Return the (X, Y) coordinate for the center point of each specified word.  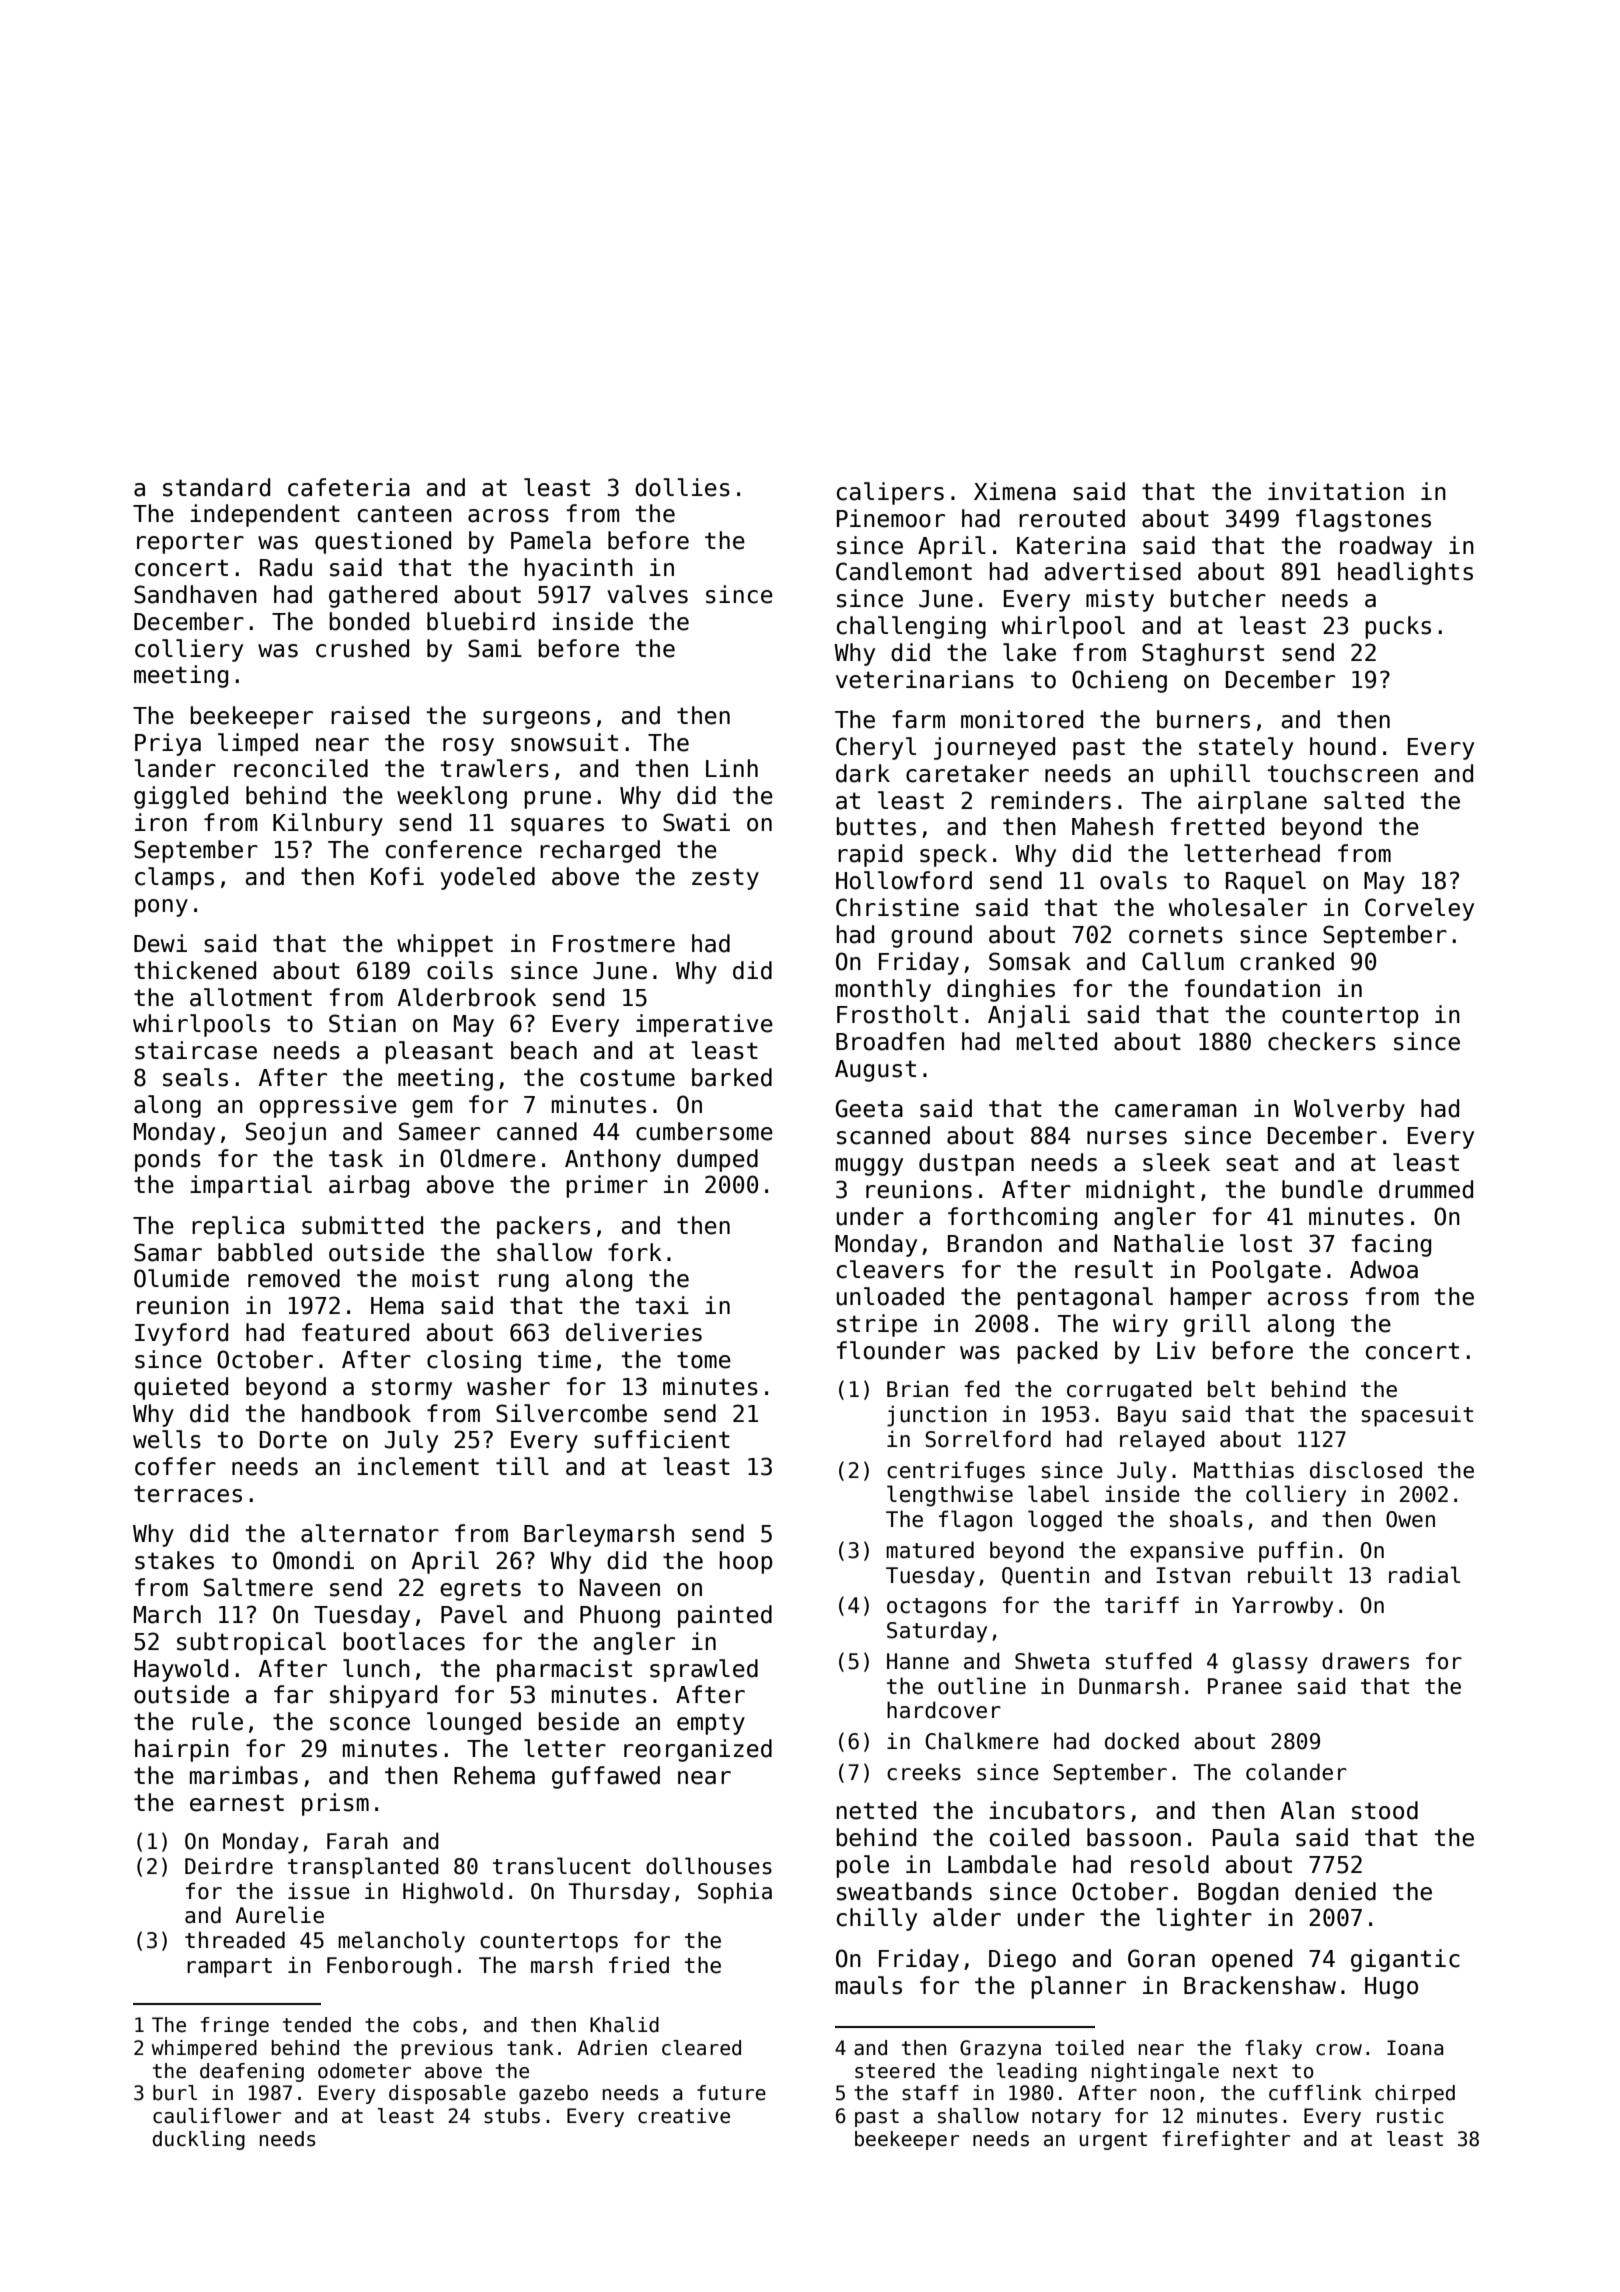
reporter (190, 543)
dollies (682, 487)
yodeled (487, 878)
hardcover (944, 1710)
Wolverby (1349, 1110)
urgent (1113, 2141)
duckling (199, 2140)
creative (684, 2116)
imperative (704, 1025)
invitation (1336, 491)
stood (1385, 1810)
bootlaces (404, 1641)
